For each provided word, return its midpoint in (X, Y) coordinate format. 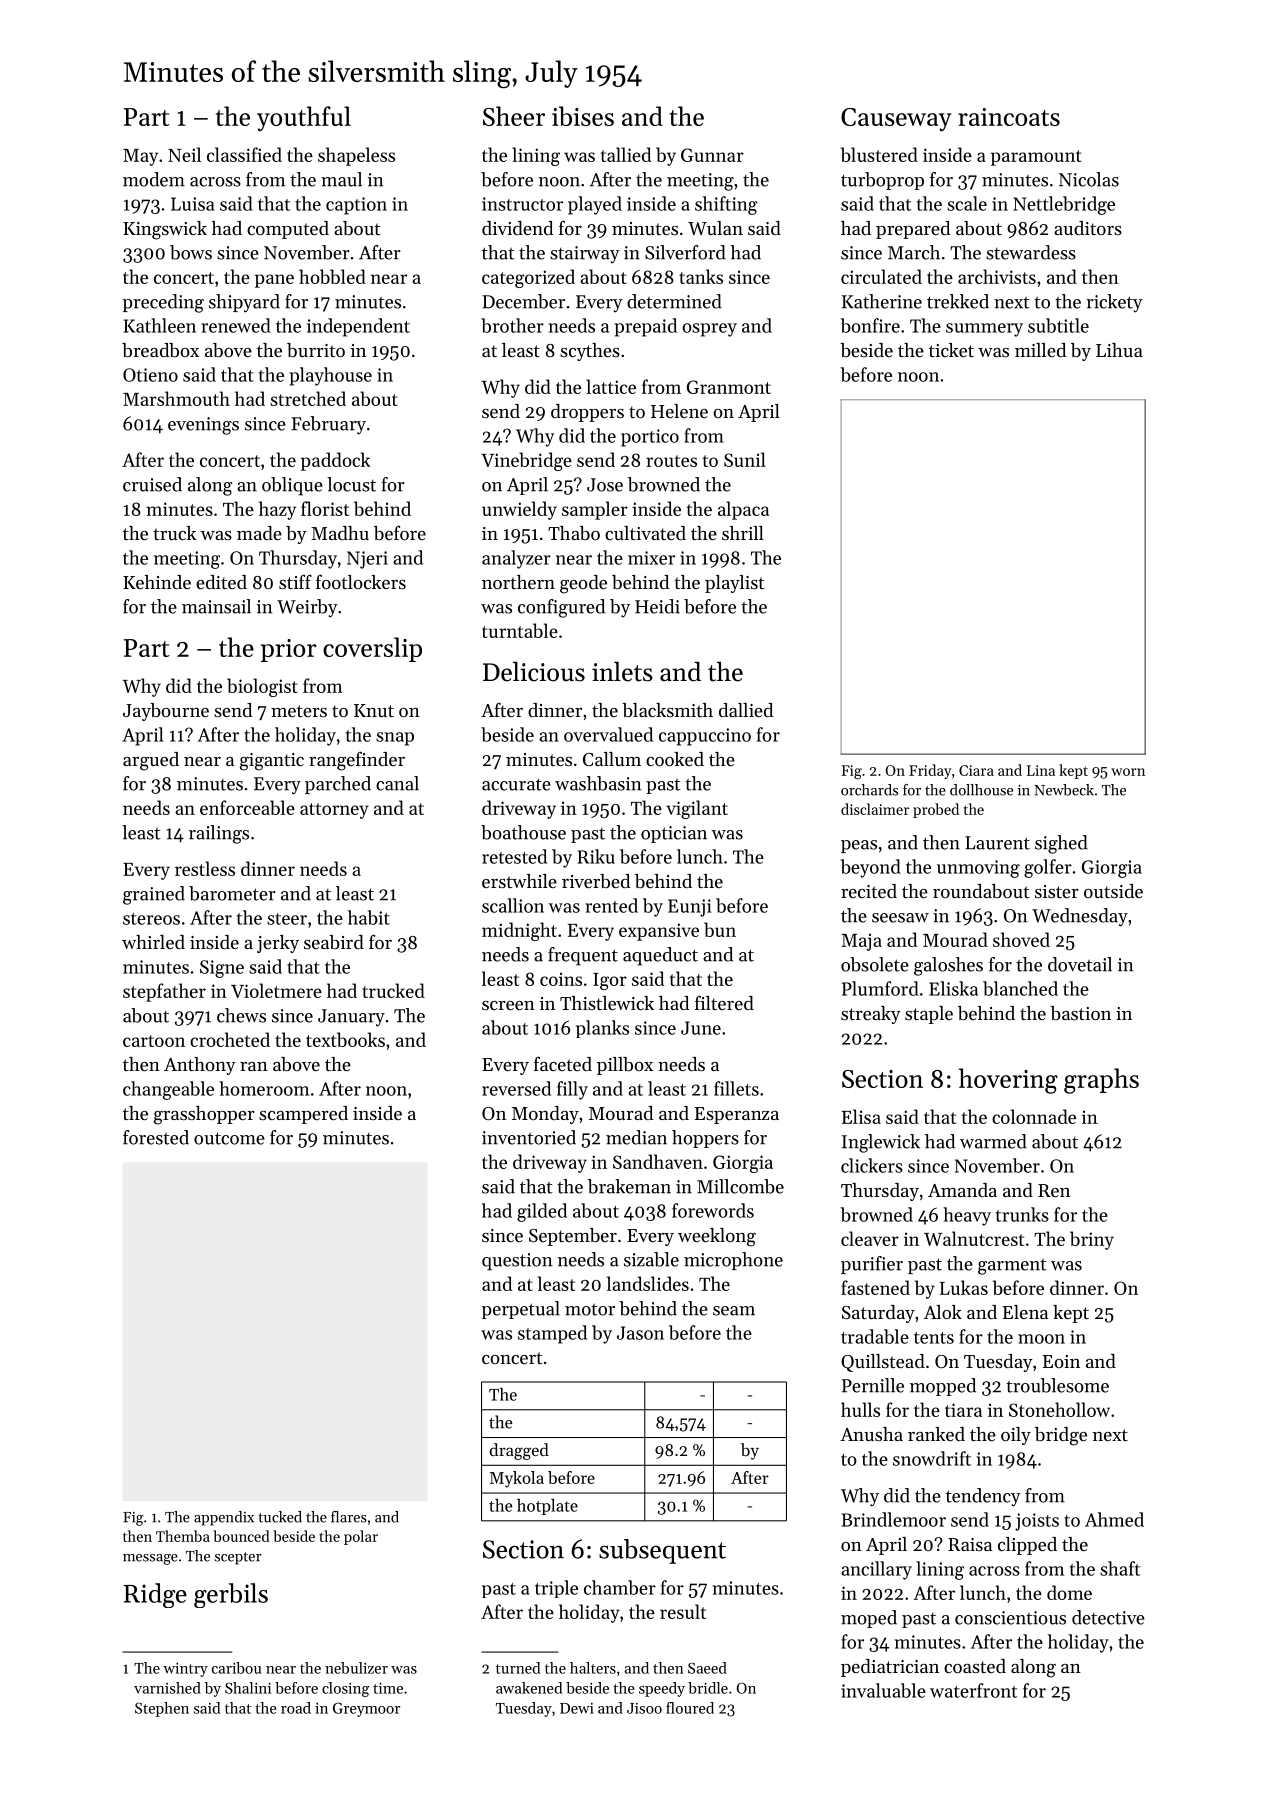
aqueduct (660, 956)
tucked (280, 1517)
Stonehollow (1059, 1409)
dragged (519, 1451)
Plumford (880, 988)
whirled (153, 942)
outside (1113, 891)
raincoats (1009, 117)
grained (154, 895)
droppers (587, 413)
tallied (626, 154)
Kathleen (160, 325)
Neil (184, 154)
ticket (951, 350)
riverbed (596, 881)
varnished (167, 1688)
